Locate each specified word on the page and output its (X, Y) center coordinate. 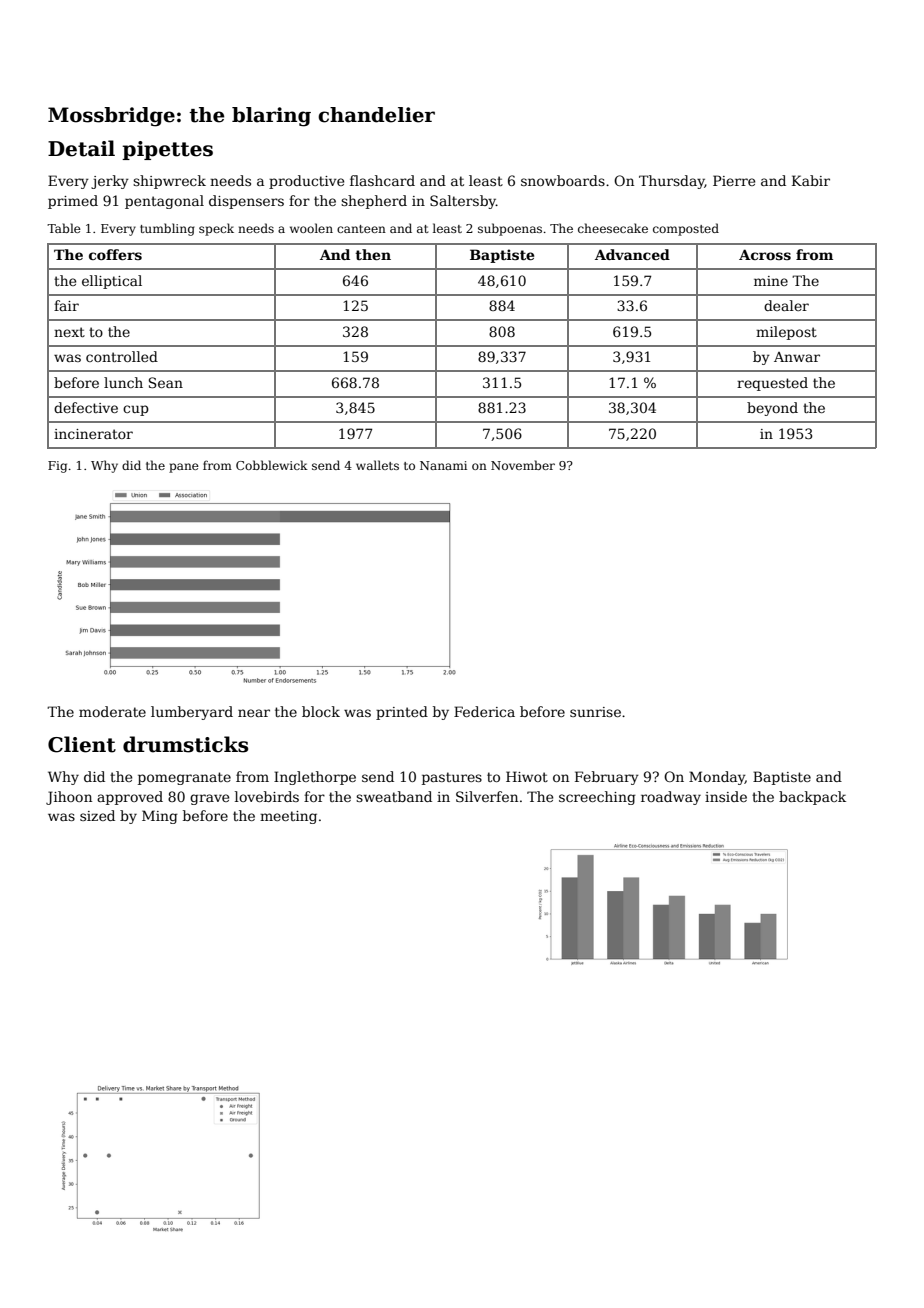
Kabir (811, 180)
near (254, 713)
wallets (377, 465)
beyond (772, 409)
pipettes (167, 150)
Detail (81, 148)
